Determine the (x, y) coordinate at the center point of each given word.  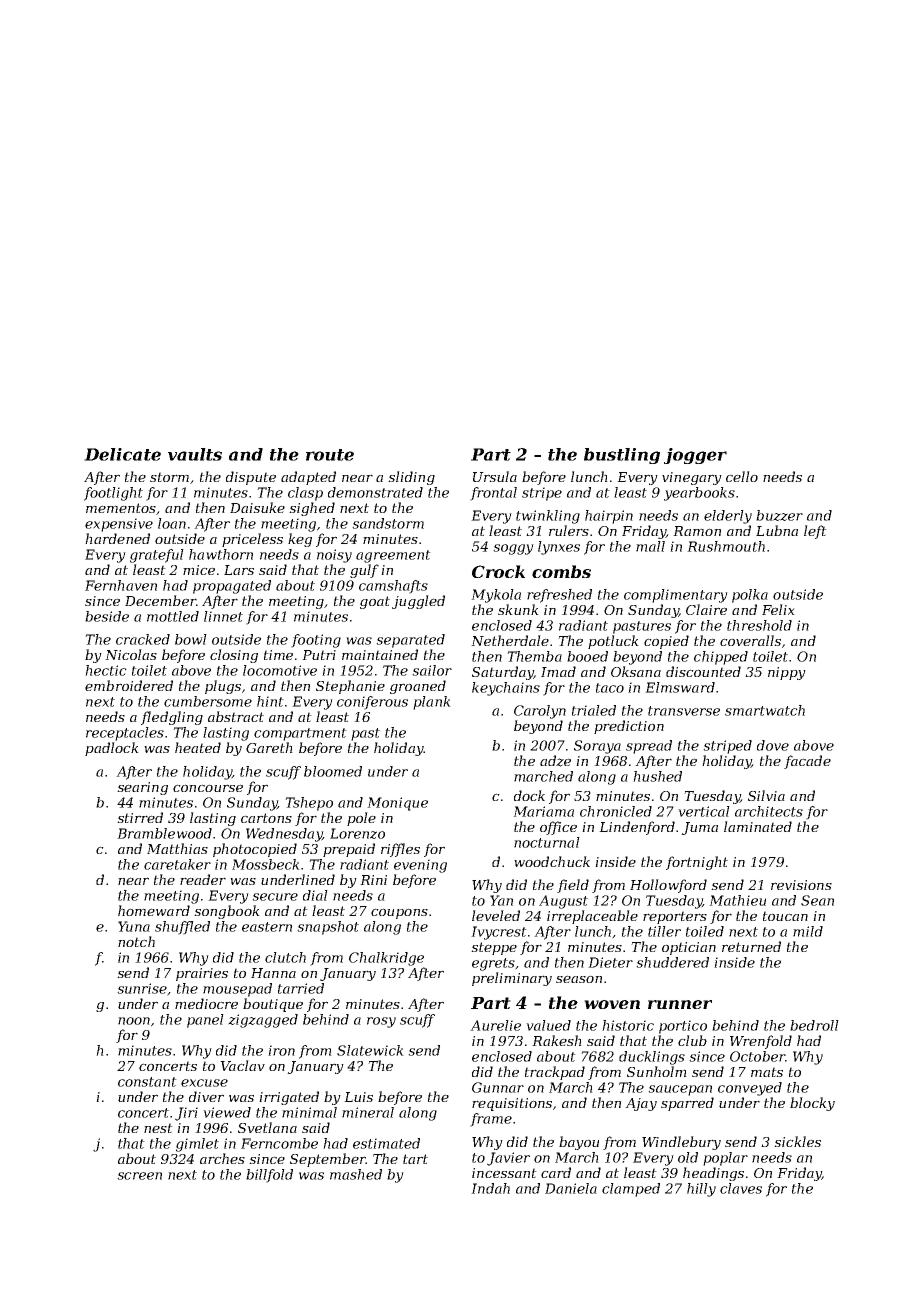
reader (203, 879)
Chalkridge (386, 959)
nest (158, 1128)
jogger (695, 456)
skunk (518, 609)
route (330, 455)
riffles (400, 850)
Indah (490, 1188)
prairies (202, 974)
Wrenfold (761, 1042)
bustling (622, 456)
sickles (797, 1141)
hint (270, 701)
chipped (721, 658)
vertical (704, 811)
